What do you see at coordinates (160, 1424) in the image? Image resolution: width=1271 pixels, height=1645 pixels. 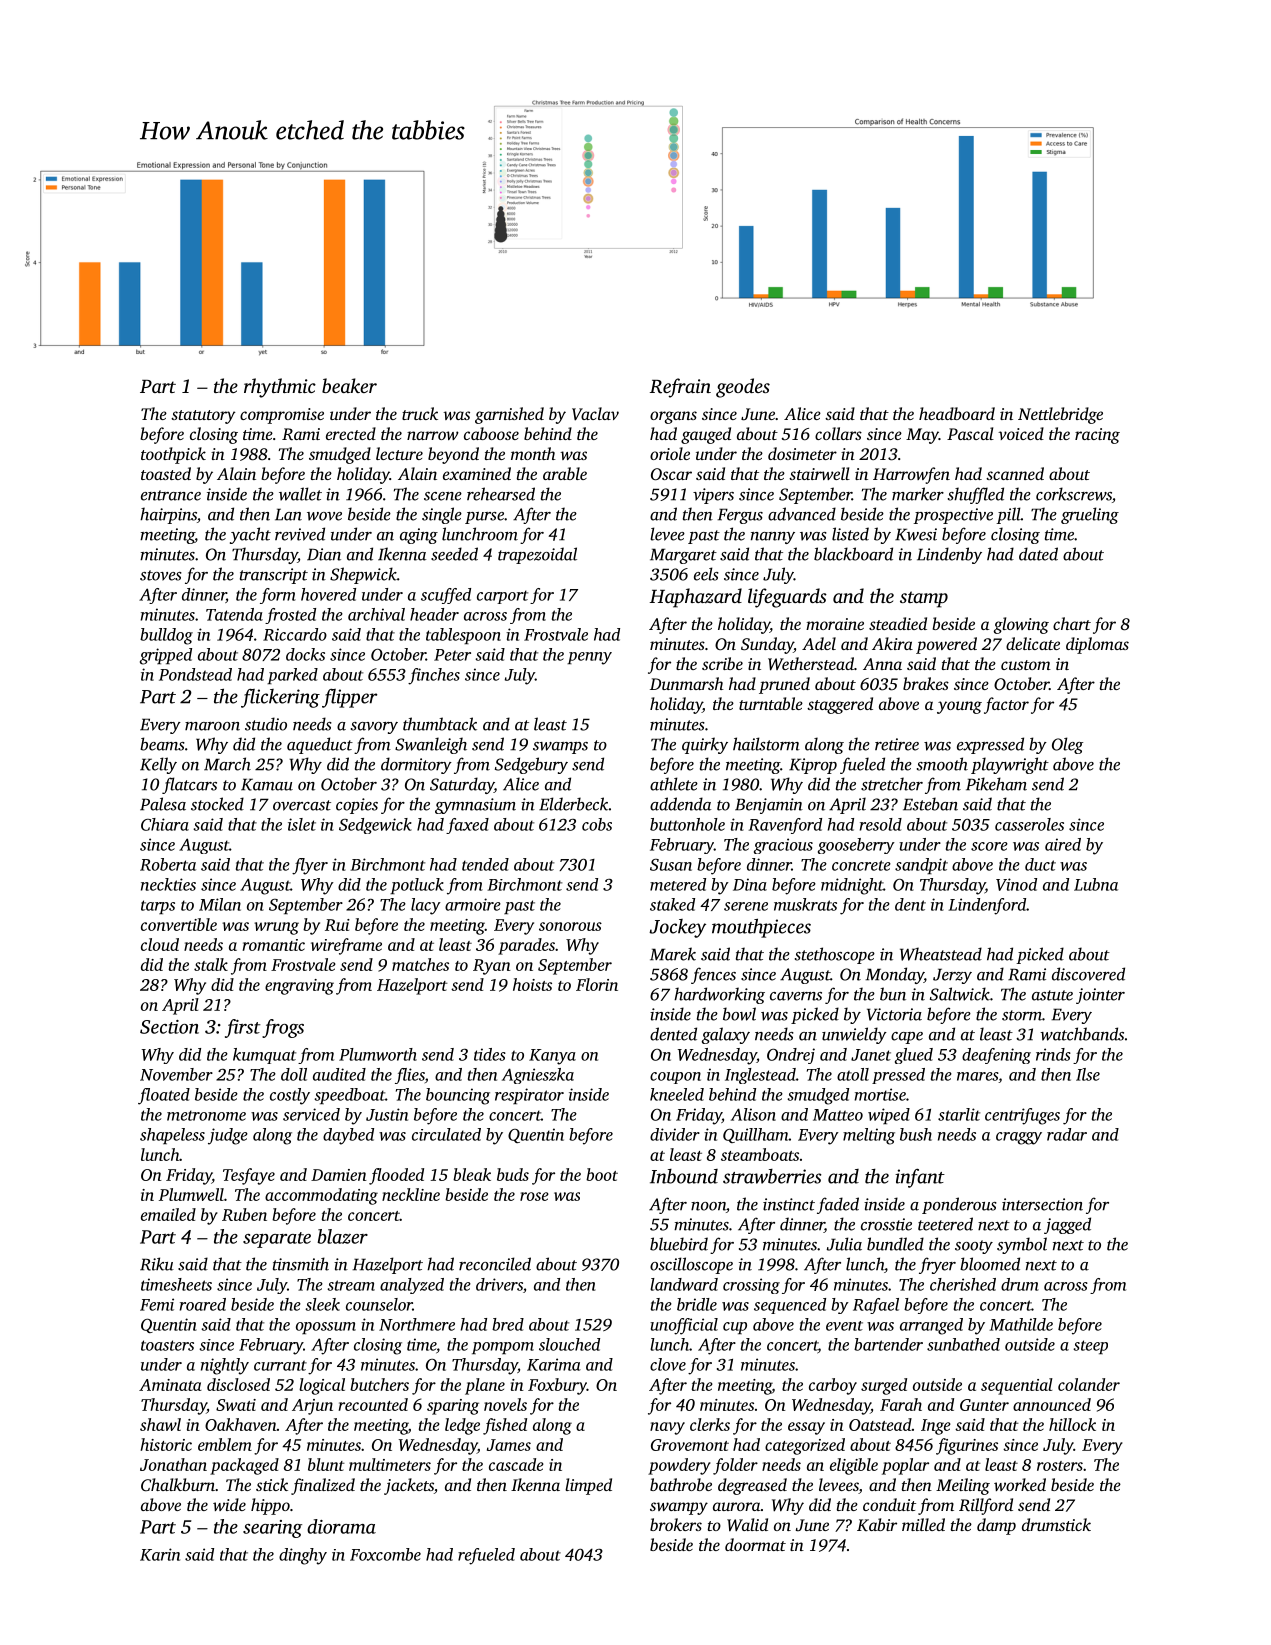 I see `shawl` at bounding box center [160, 1424].
